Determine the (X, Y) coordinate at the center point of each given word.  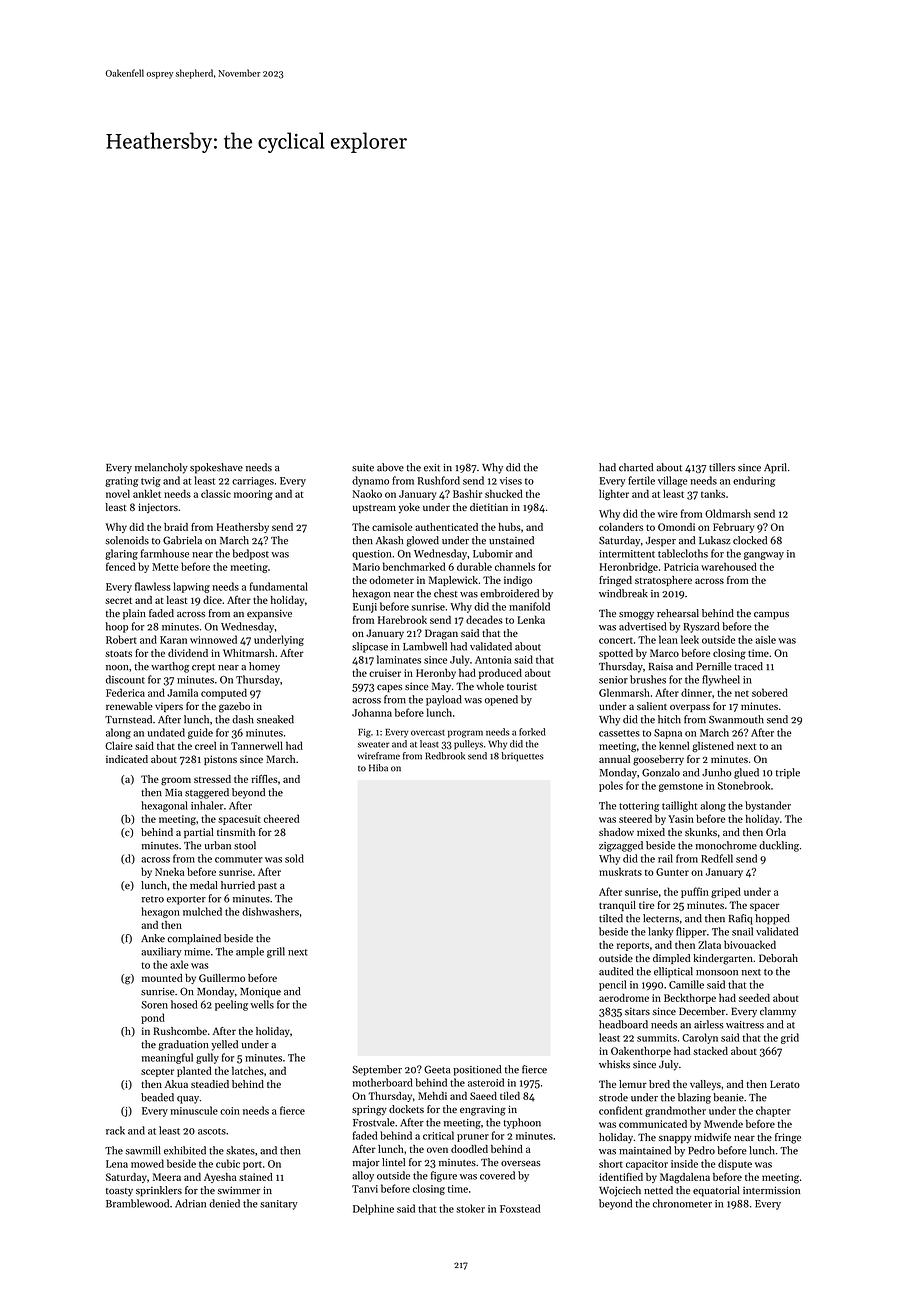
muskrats (620, 871)
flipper (691, 932)
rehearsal (678, 613)
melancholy (161, 468)
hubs (510, 527)
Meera (167, 1177)
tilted (611, 918)
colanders (621, 527)
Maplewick (453, 581)
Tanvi (365, 1189)
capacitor (647, 1165)
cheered (281, 818)
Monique (260, 993)
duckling (779, 846)
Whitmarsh (248, 653)
